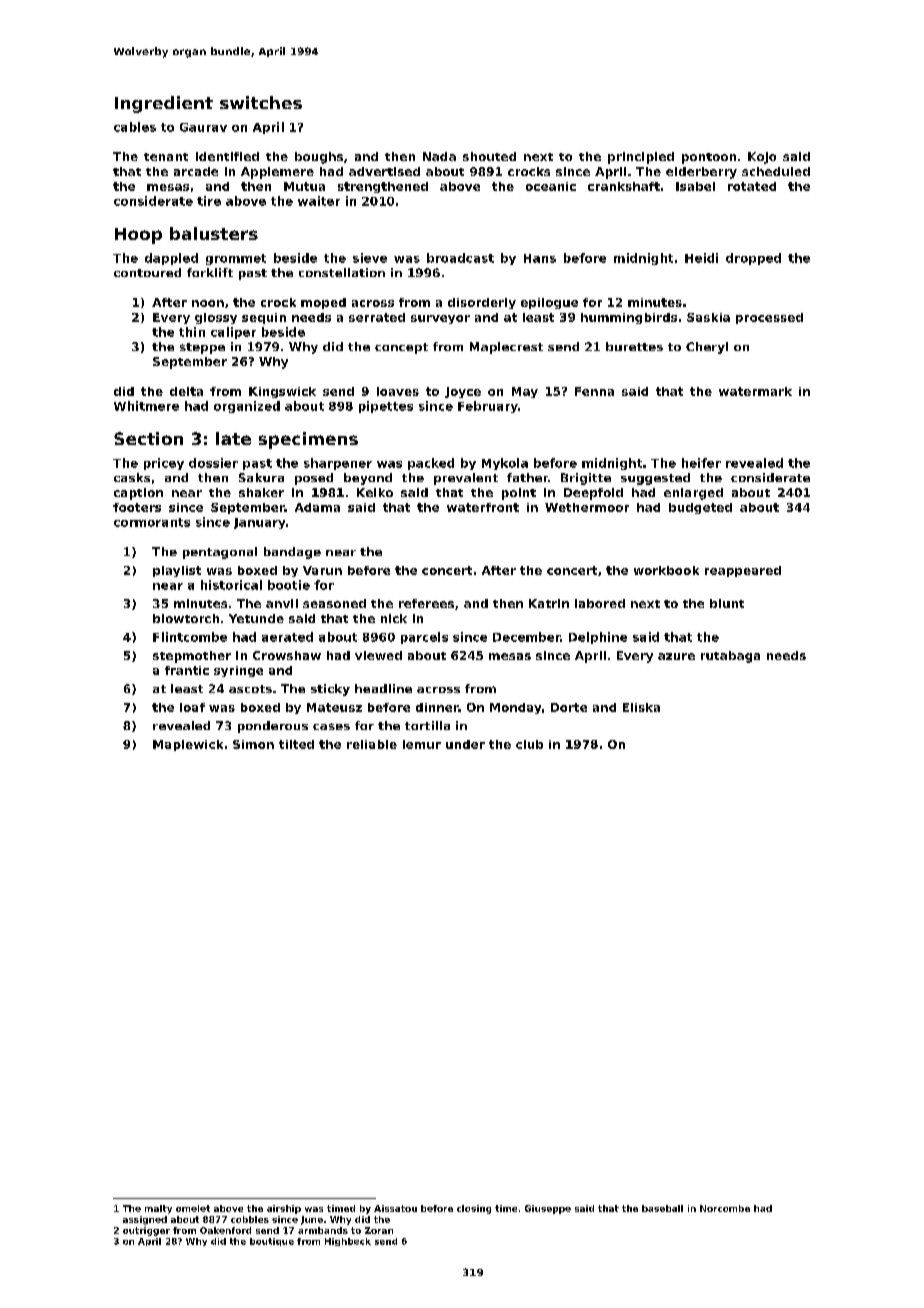  I want to click on Keiko, so click(375, 492).
